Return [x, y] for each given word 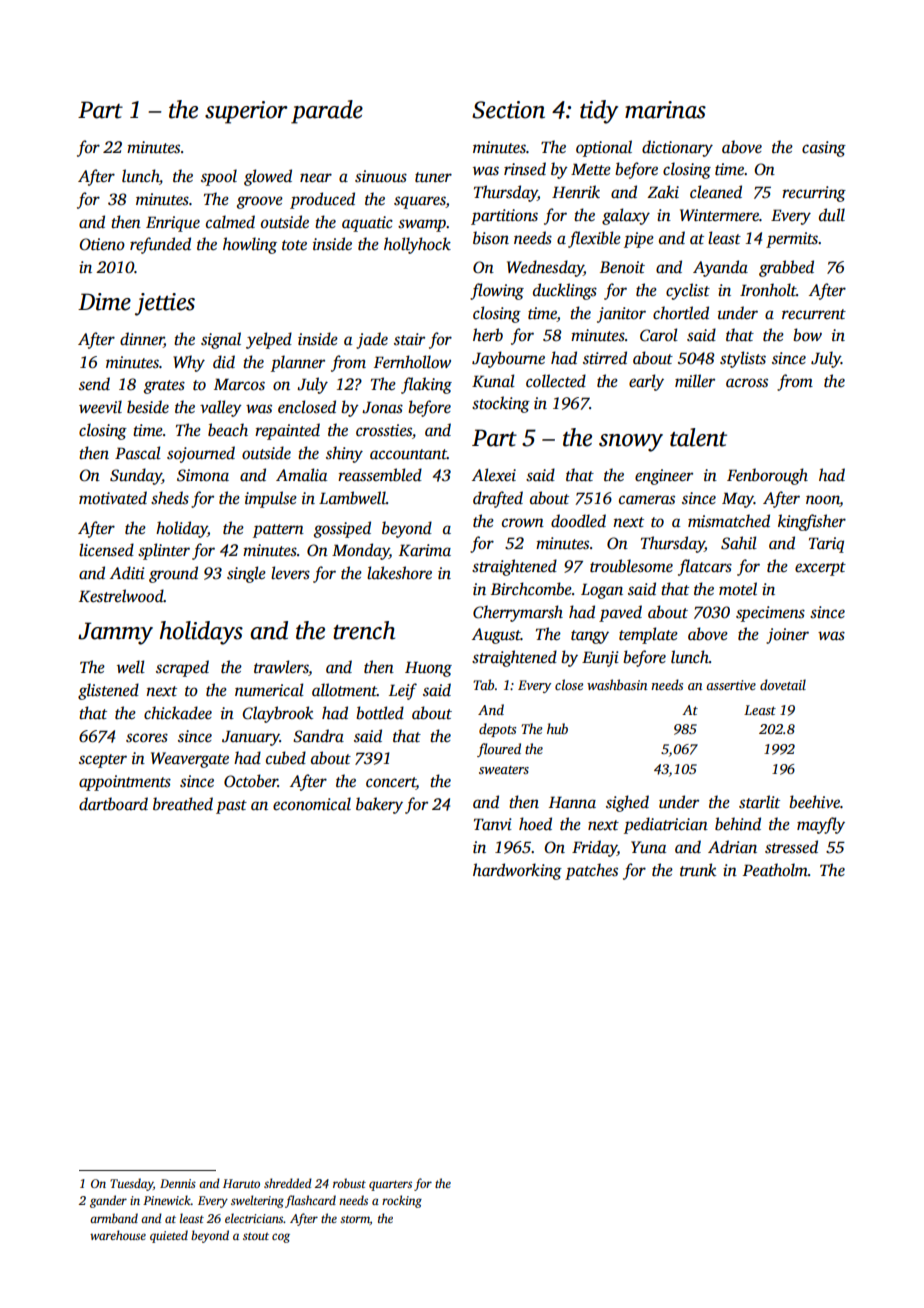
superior [246, 112]
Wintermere [719, 215]
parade [327, 112]
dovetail [783, 684]
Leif [403, 691]
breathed [183, 804]
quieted [169, 1236]
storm [355, 1219]
